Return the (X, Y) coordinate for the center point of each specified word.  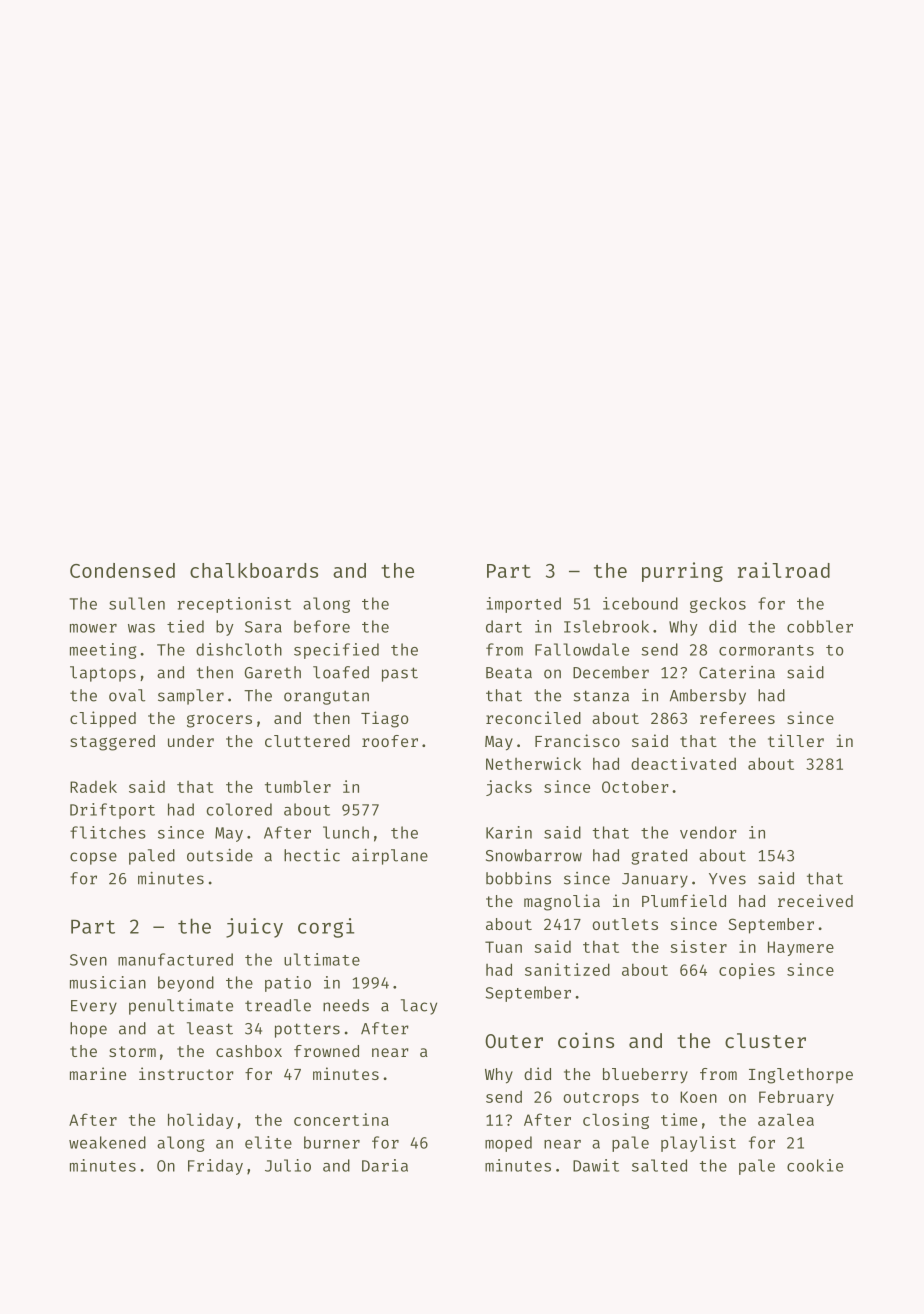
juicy (254, 928)
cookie (815, 1165)
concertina (341, 1119)
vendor (708, 832)
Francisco (577, 740)
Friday (215, 1167)
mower (93, 628)
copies (747, 971)
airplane (390, 857)
